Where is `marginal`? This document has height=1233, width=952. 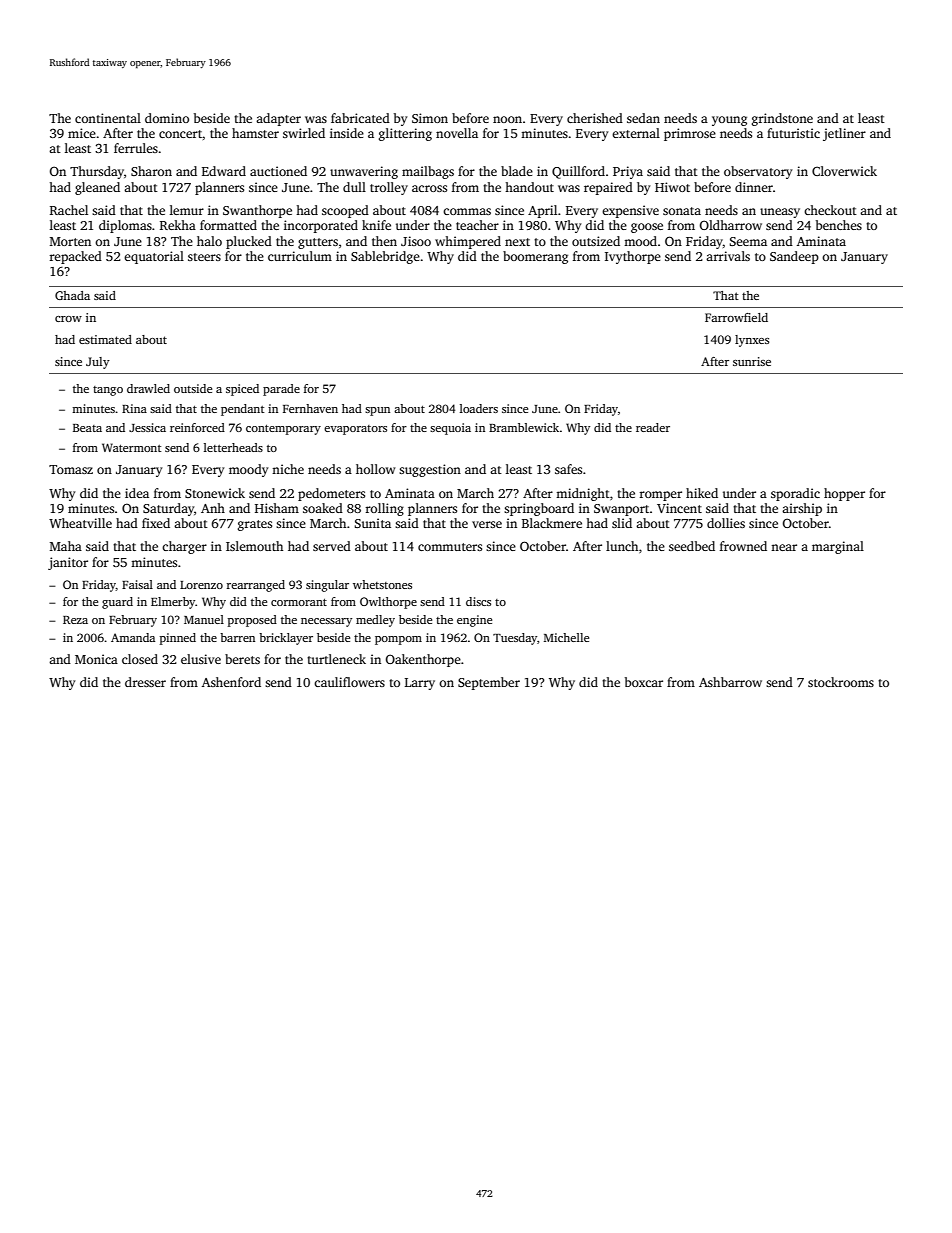
marginal is located at coordinates (838, 547).
